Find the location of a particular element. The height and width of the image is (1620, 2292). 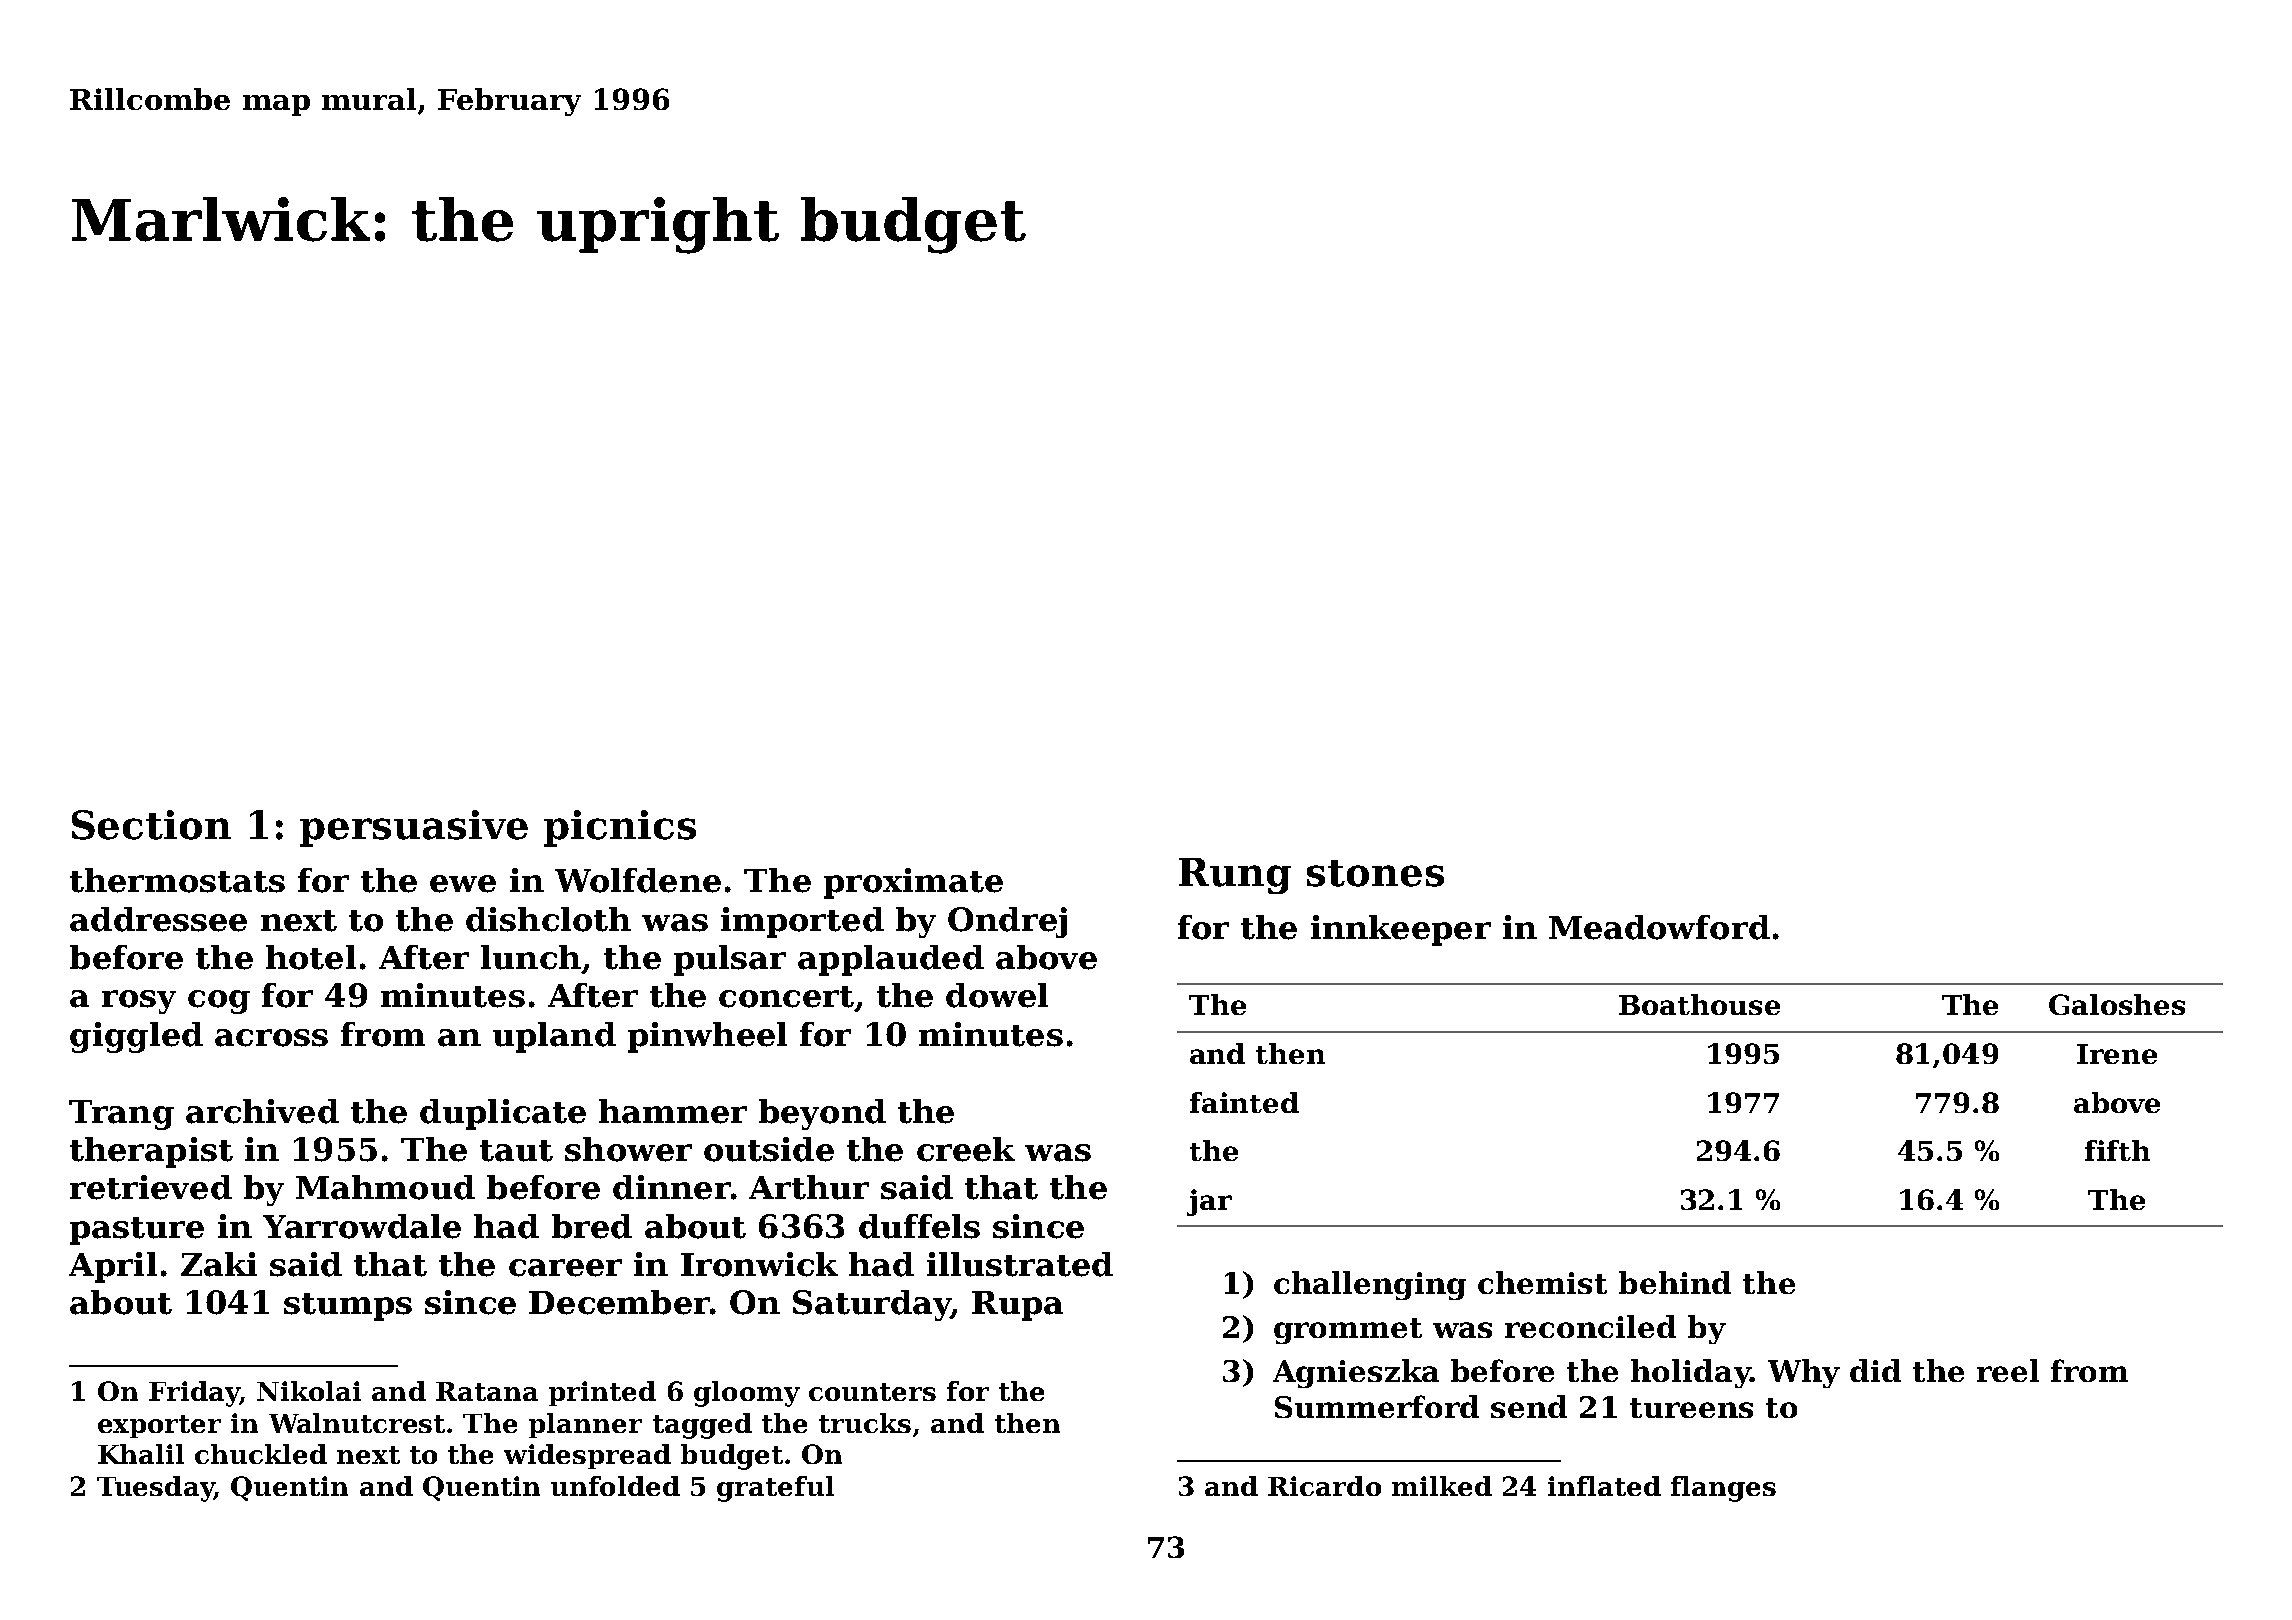

counters is located at coordinates (872, 1392).
